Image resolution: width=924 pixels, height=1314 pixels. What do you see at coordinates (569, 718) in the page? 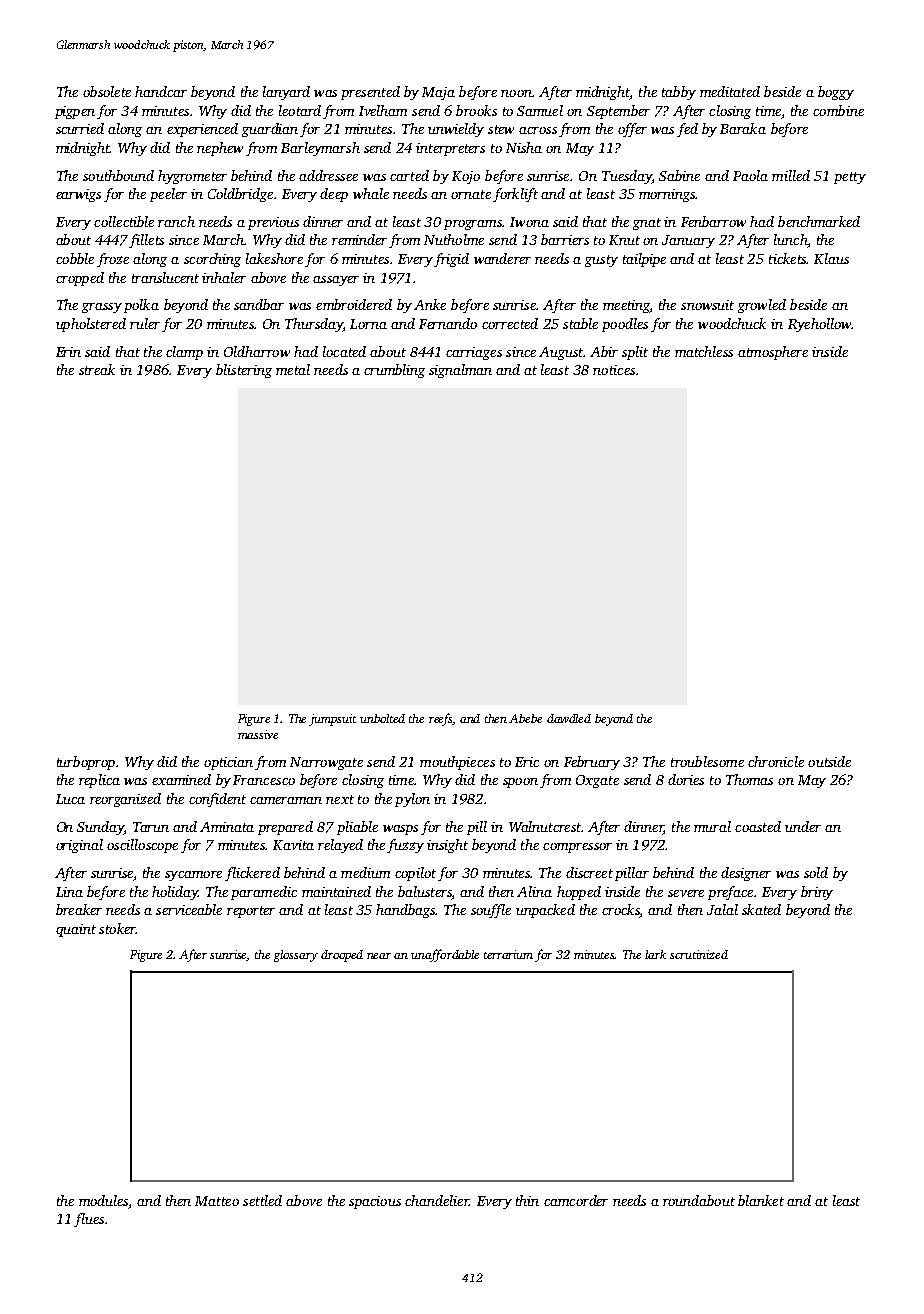
I see `dawdled` at bounding box center [569, 718].
